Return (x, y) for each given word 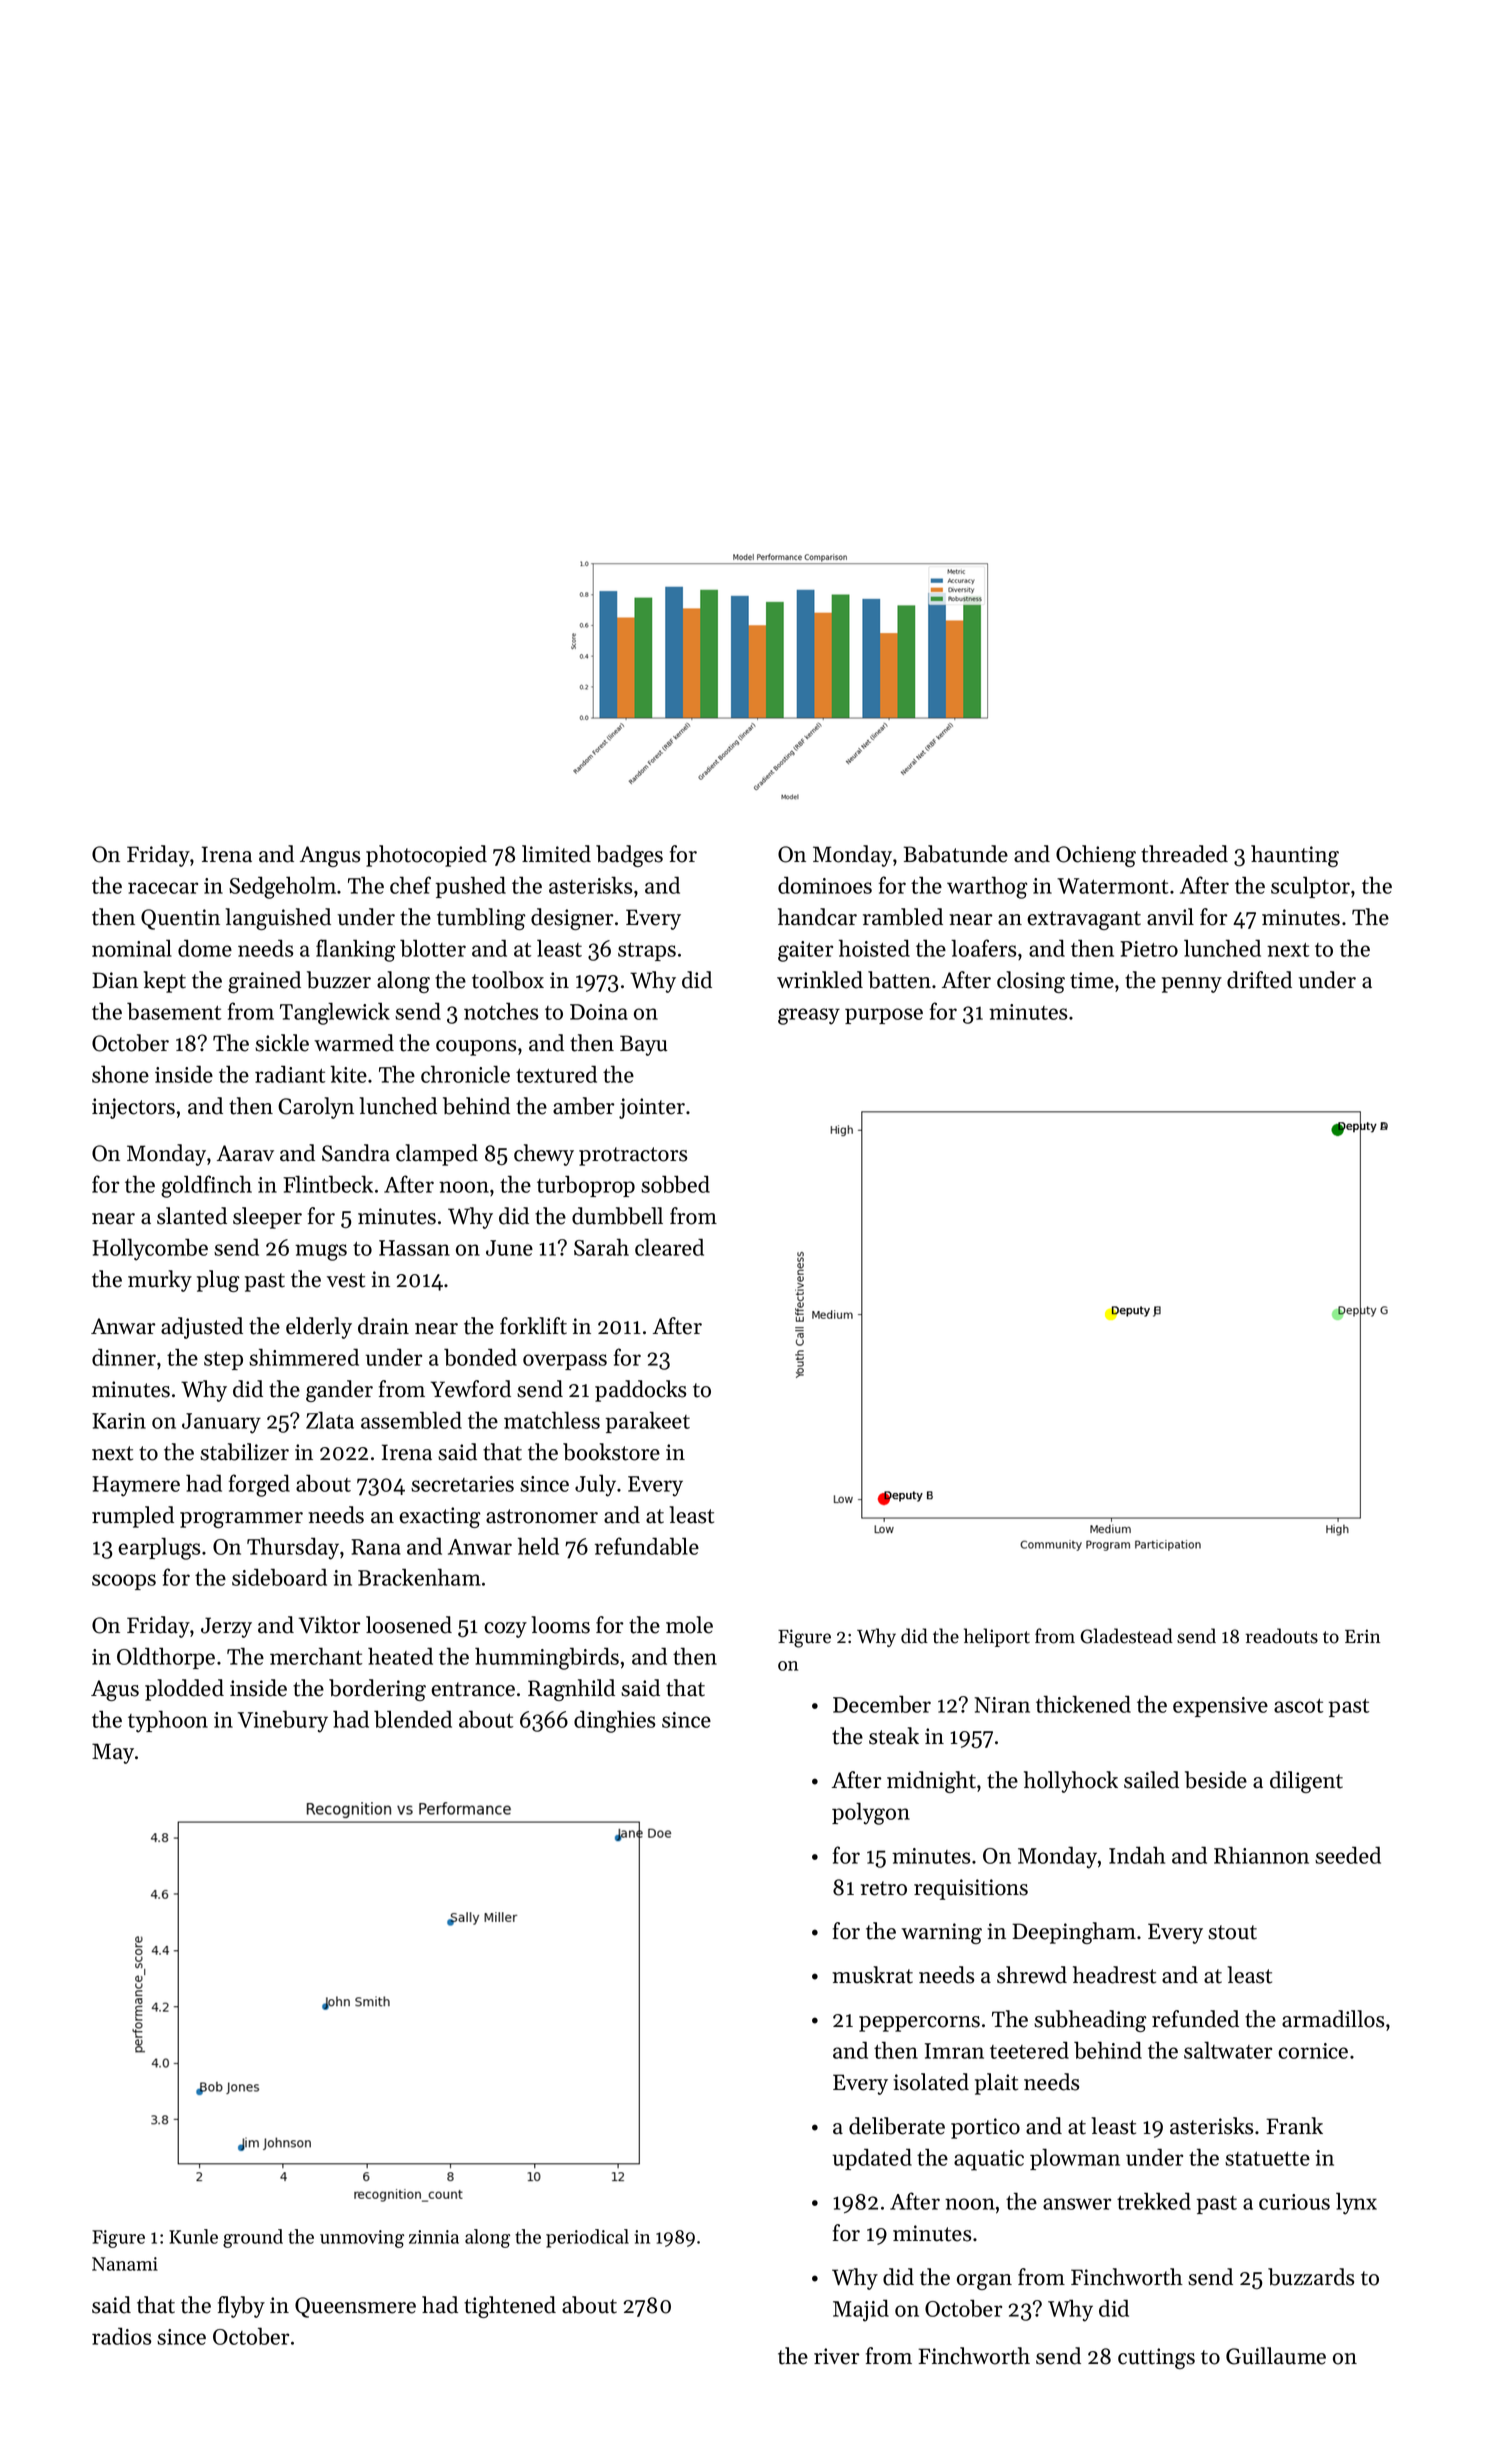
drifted (1259, 980)
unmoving (362, 2239)
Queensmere (355, 2307)
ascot (1298, 1706)
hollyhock (1071, 1782)
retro (884, 1888)
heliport (997, 1637)
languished (278, 919)
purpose (884, 1016)
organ (984, 2282)
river (837, 2356)
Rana (376, 1547)
